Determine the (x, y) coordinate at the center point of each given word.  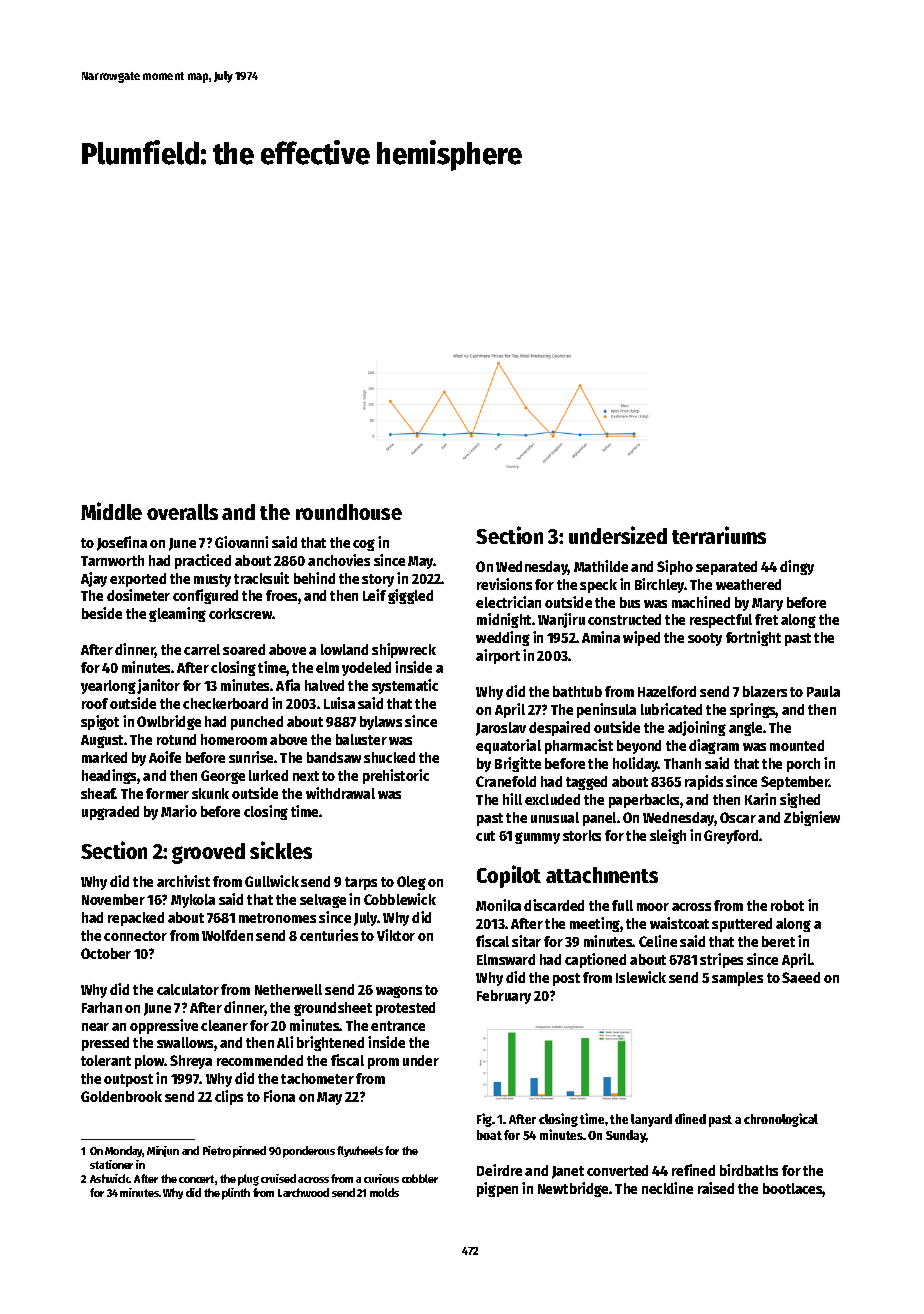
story (378, 580)
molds (384, 1192)
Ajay (94, 579)
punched (257, 723)
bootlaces (793, 1190)
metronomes (277, 918)
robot (787, 905)
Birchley (660, 585)
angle (745, 729)
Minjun (163, 1151)
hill (512, 799)
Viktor (396, 935)
